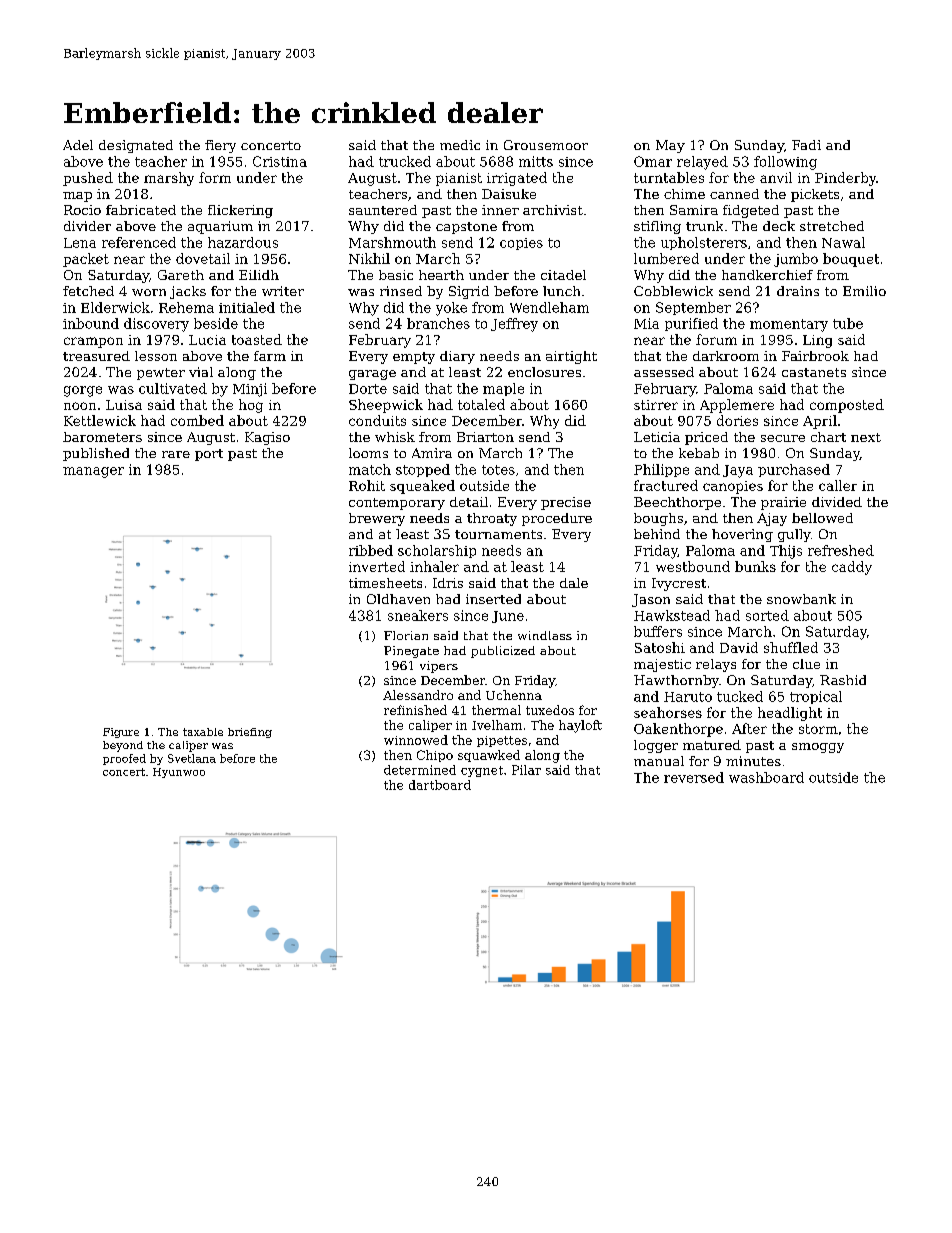 Image resolution: width=952 pixels, height=1233 pixels. I want to click on medic, so click(460, 145).
